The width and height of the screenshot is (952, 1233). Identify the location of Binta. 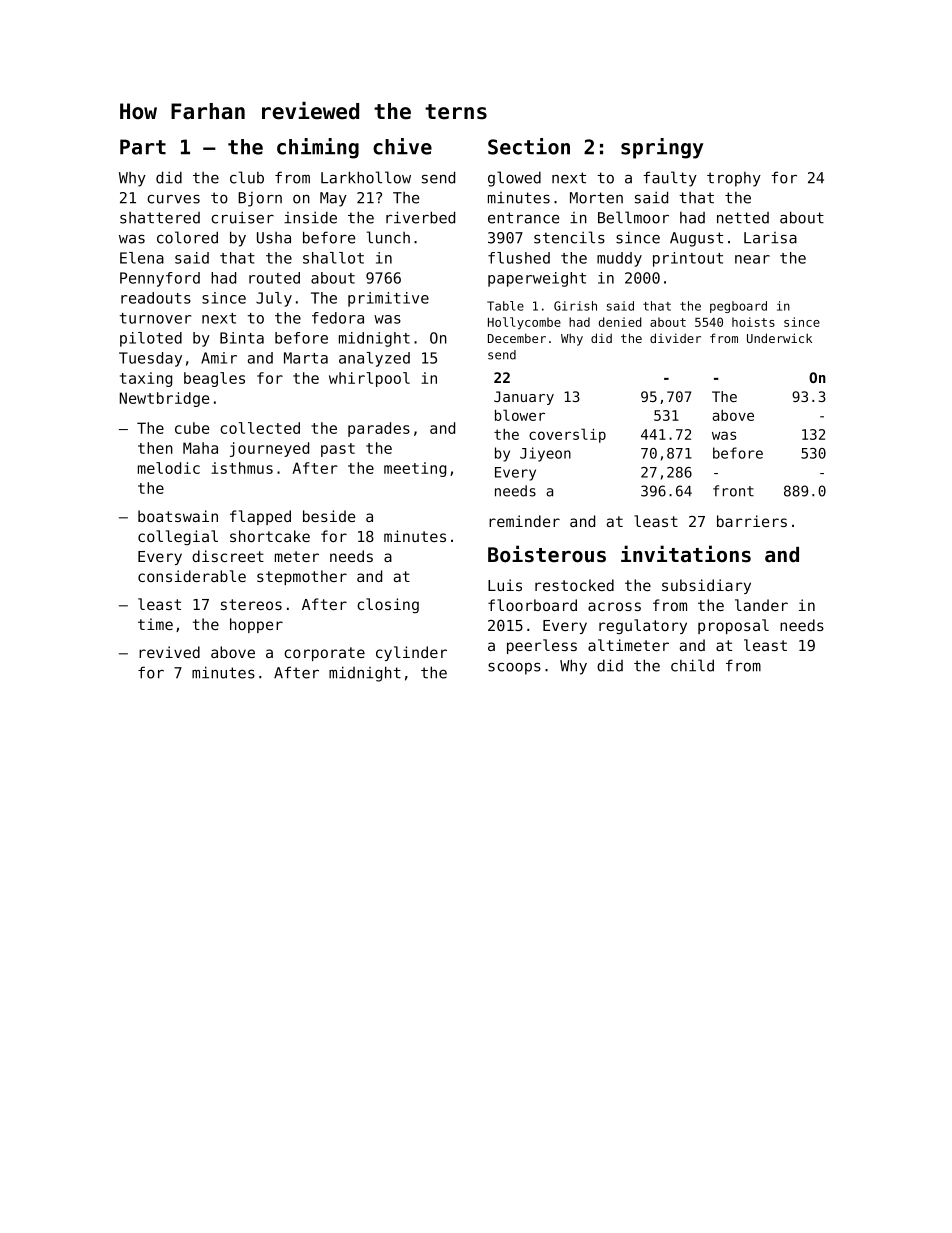
(242, 338).
